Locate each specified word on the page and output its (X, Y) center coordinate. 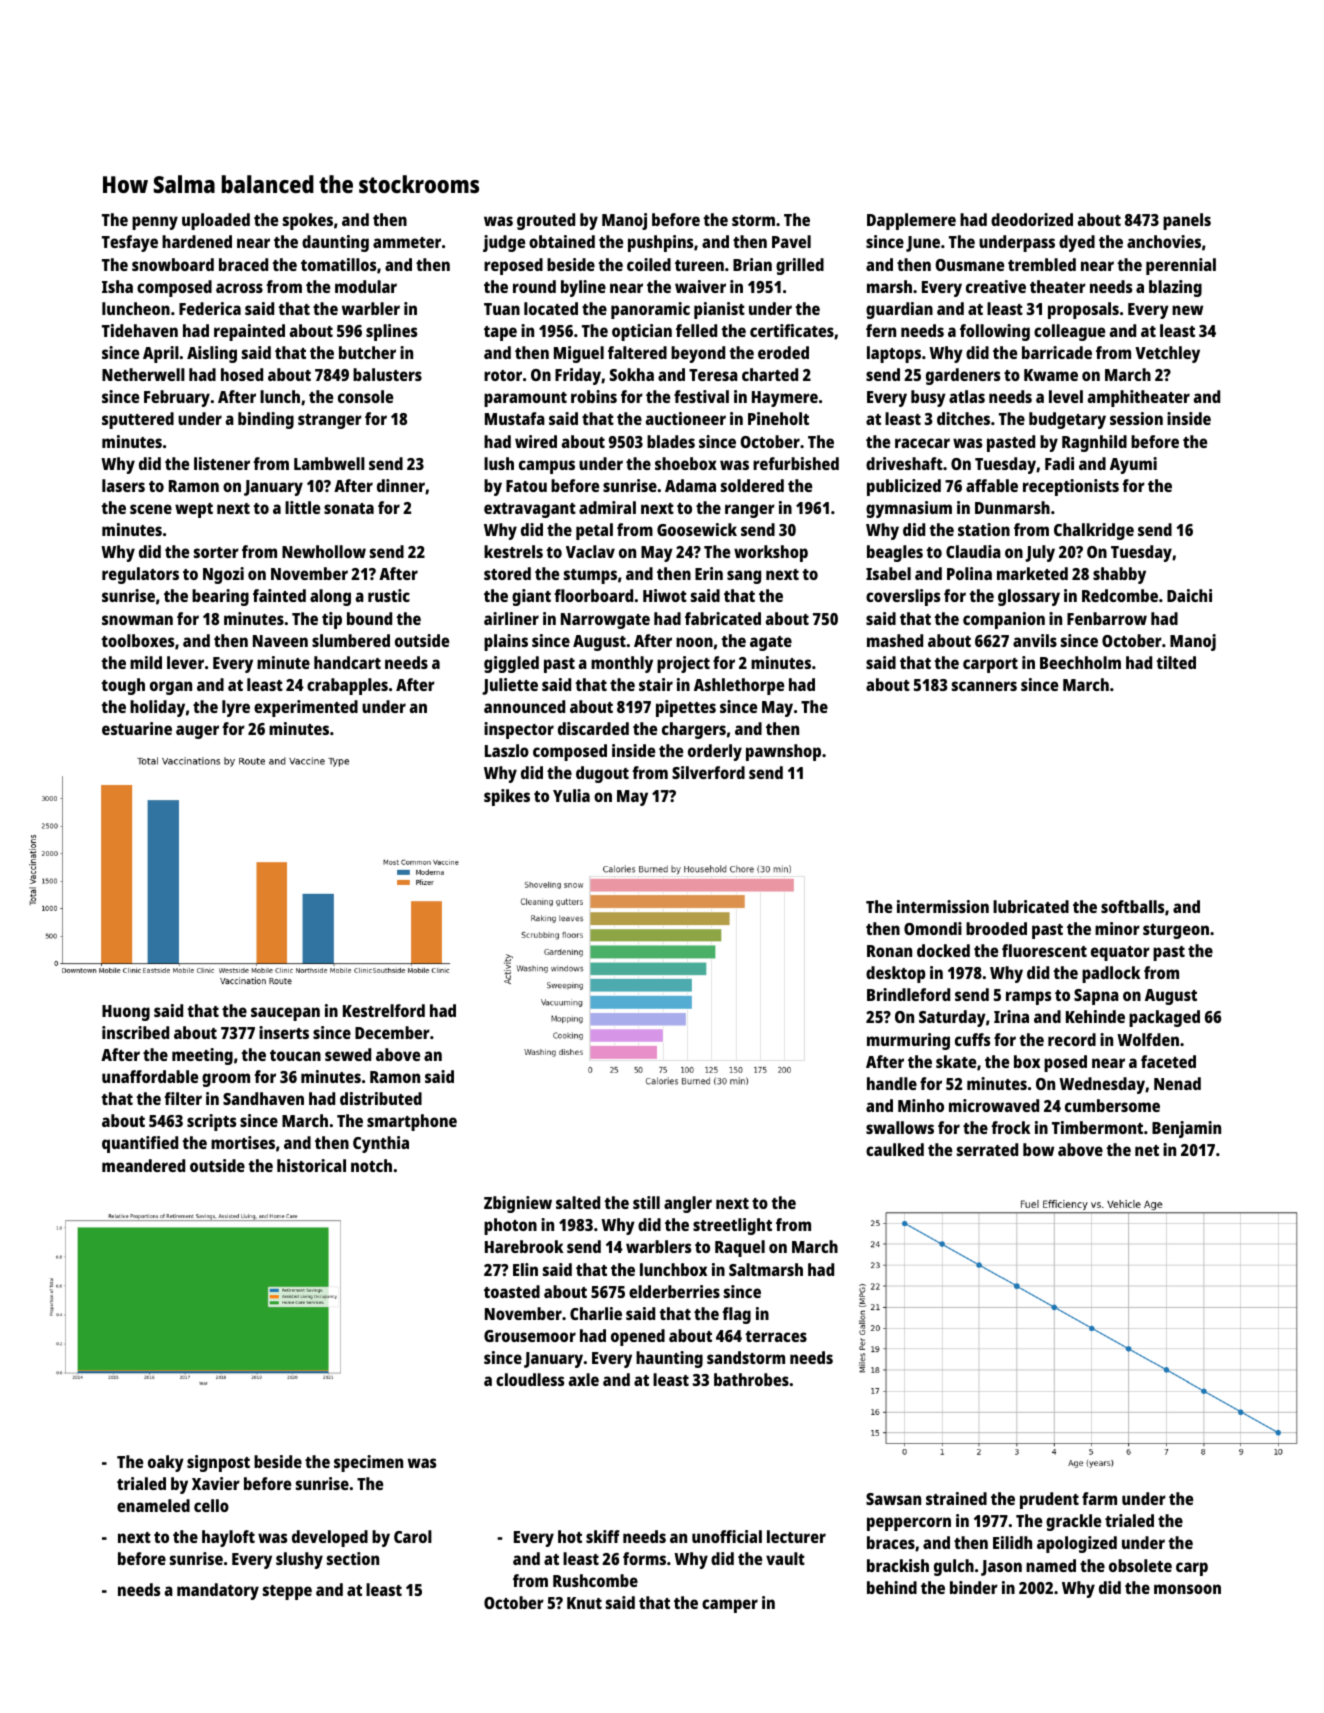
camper (730, 1606)
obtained (562, 241)
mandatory (218, 1591)
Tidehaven (140, 330)
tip (332, 620)
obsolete (1140, 1565)
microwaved (994, 1105)
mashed (895, 640)
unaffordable (150, 1076)
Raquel (740, 1248)
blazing (1175, 288)
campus (547, 467)
